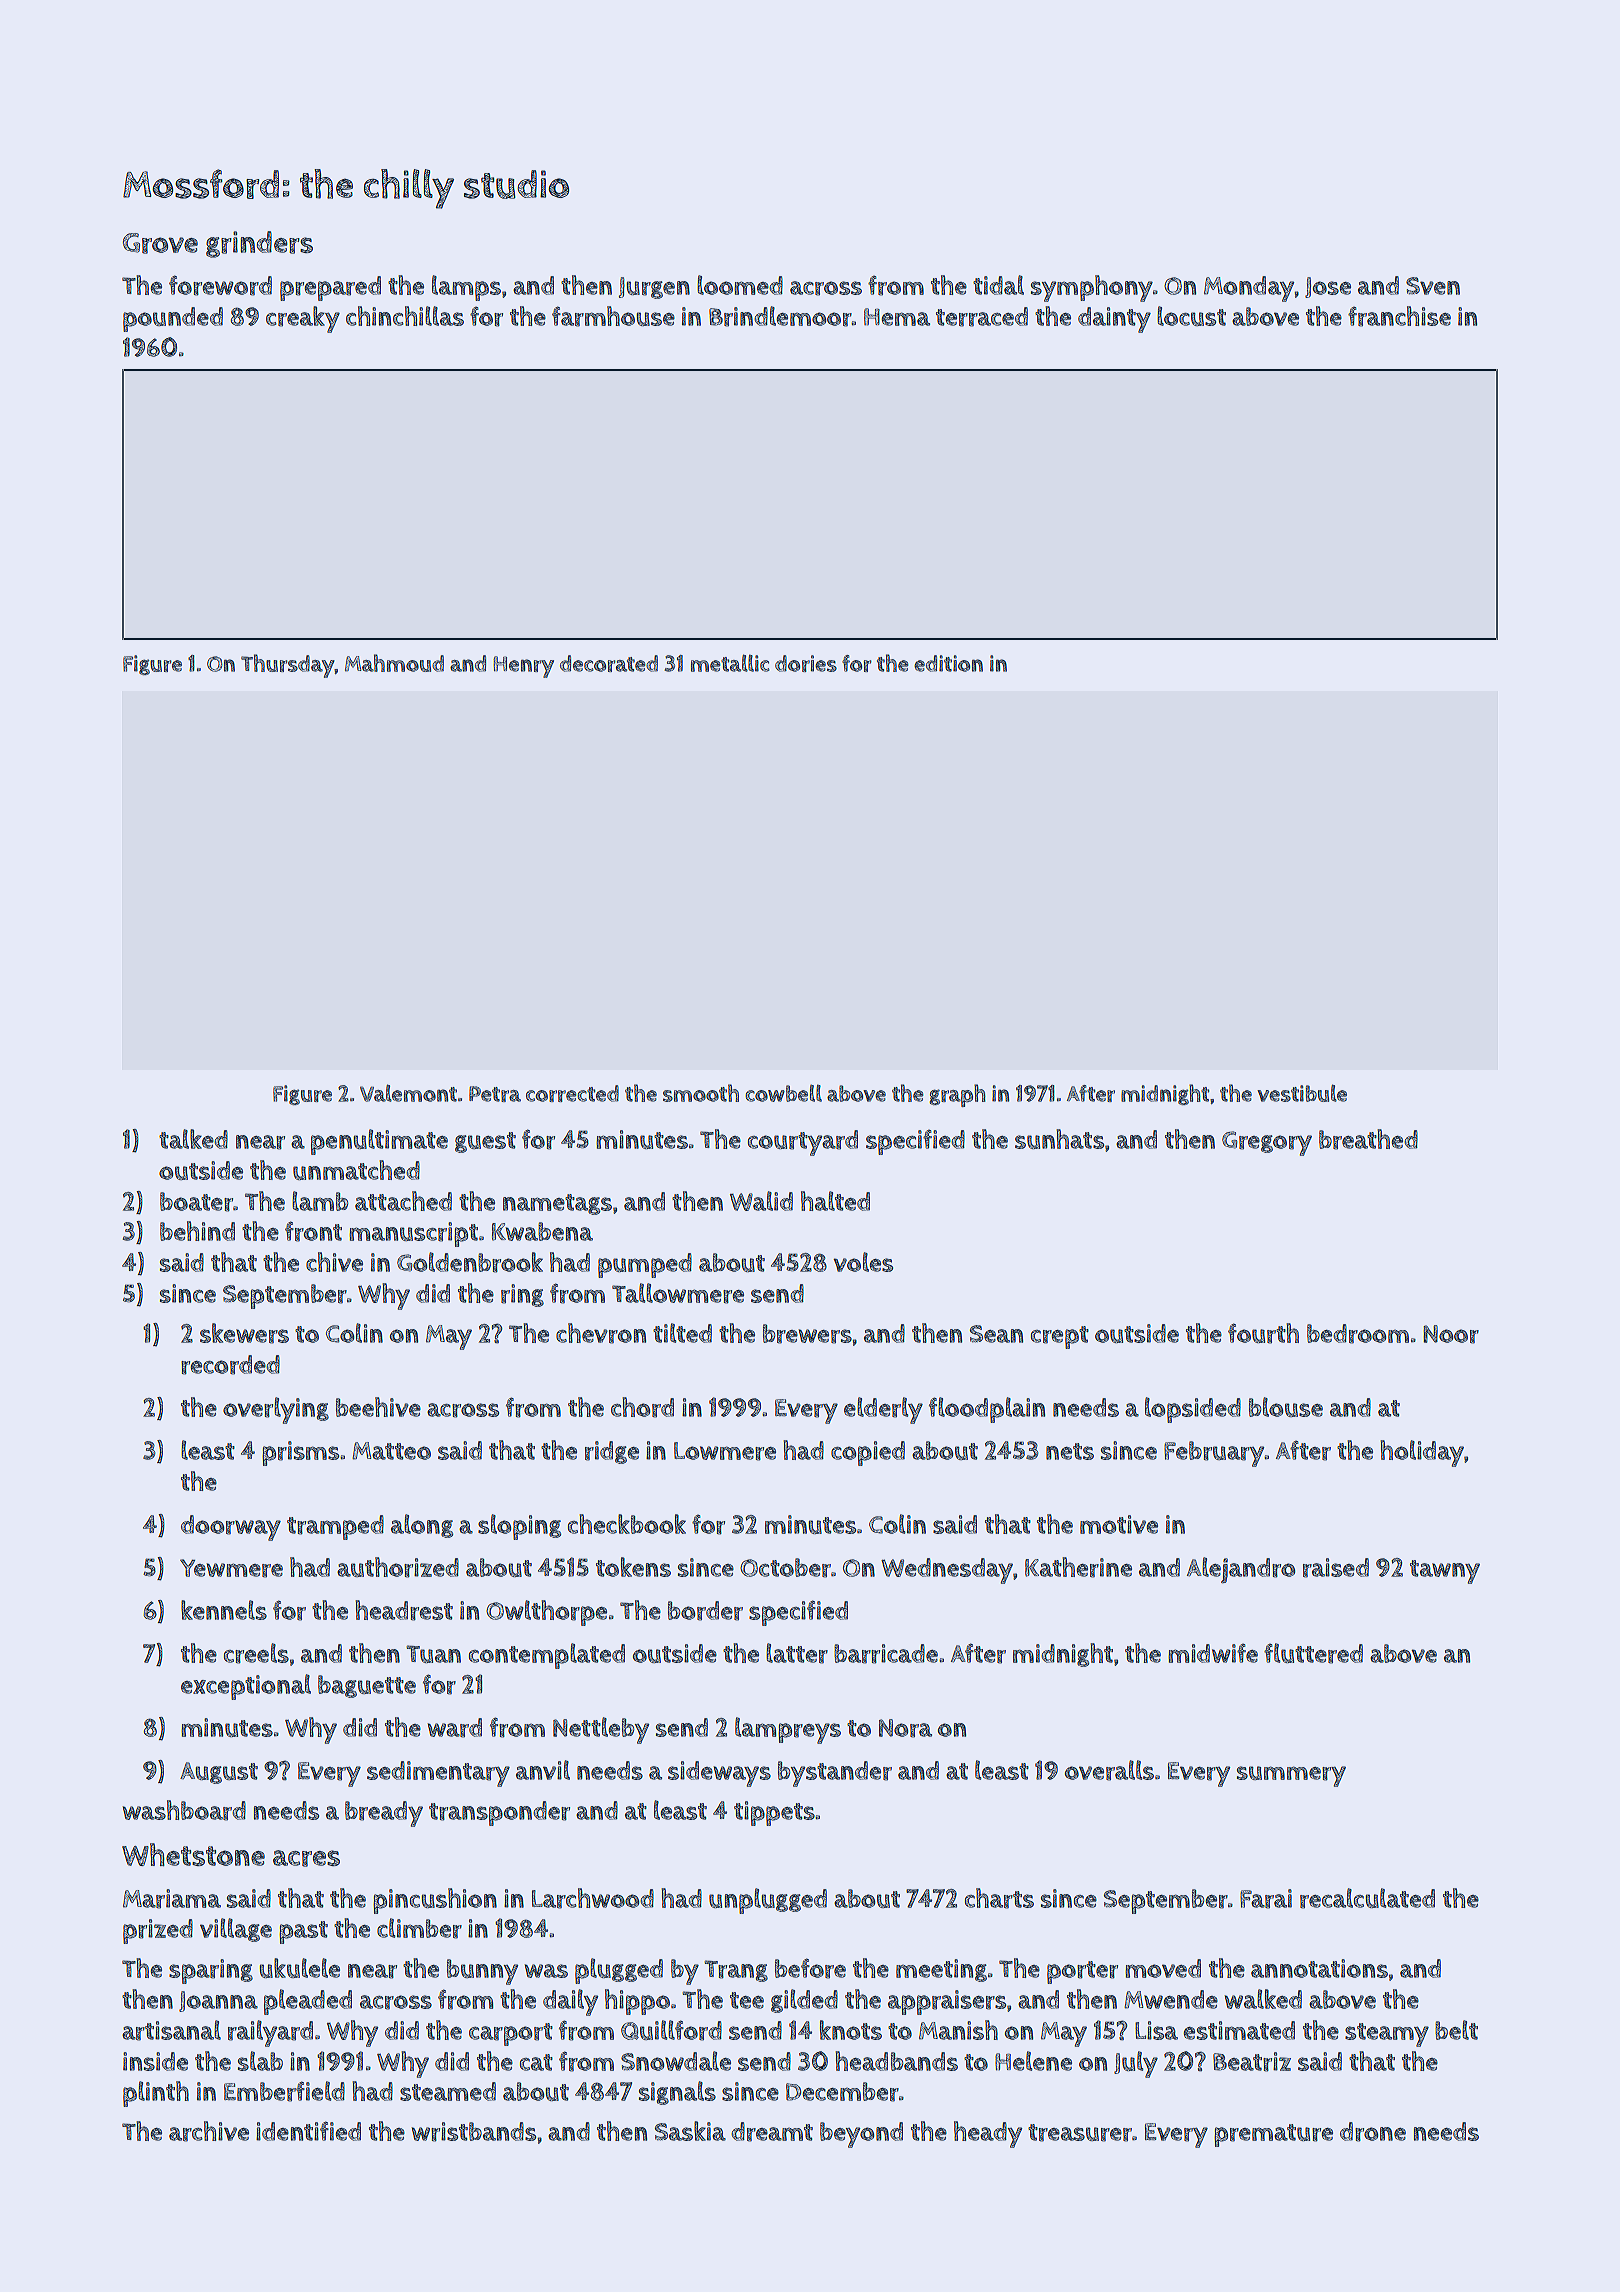 The width and height of the document is (1620, 2292). Describe the element at coordinates (996, 1334) in the document. I see `Sean` at that location.
